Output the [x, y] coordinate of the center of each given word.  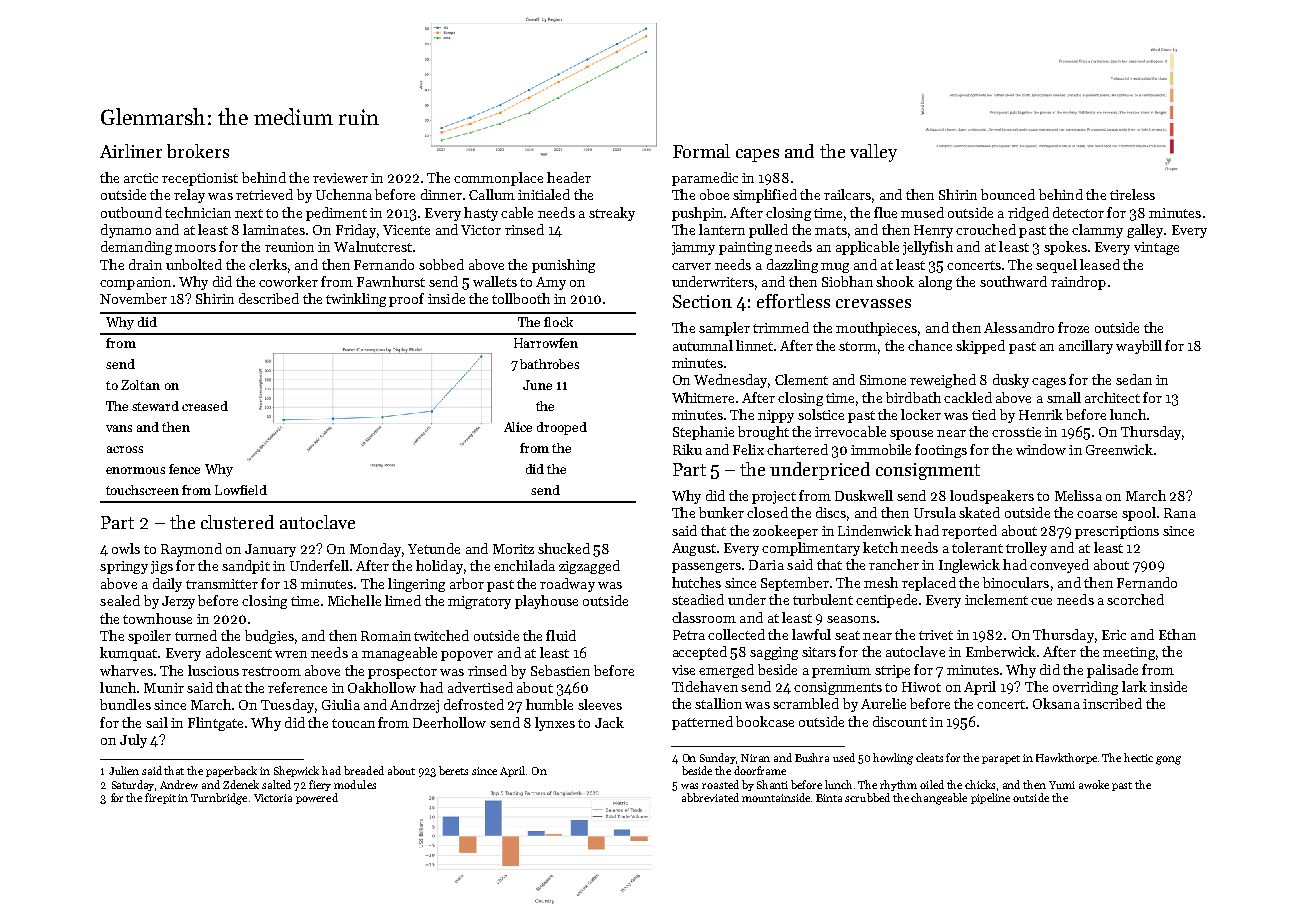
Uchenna [344, 194]
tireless [1132, 194]
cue [1041, 601]
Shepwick [296, 771]
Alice [518, 427]
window [1041, 449]
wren [291, 654]
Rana [1180, 513]
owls [126, 548]
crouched [986, 229]
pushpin [697, 214]
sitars [819, 652]
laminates [274, 229]
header [569, 177]
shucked [564, 548]
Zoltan [140, 385]
